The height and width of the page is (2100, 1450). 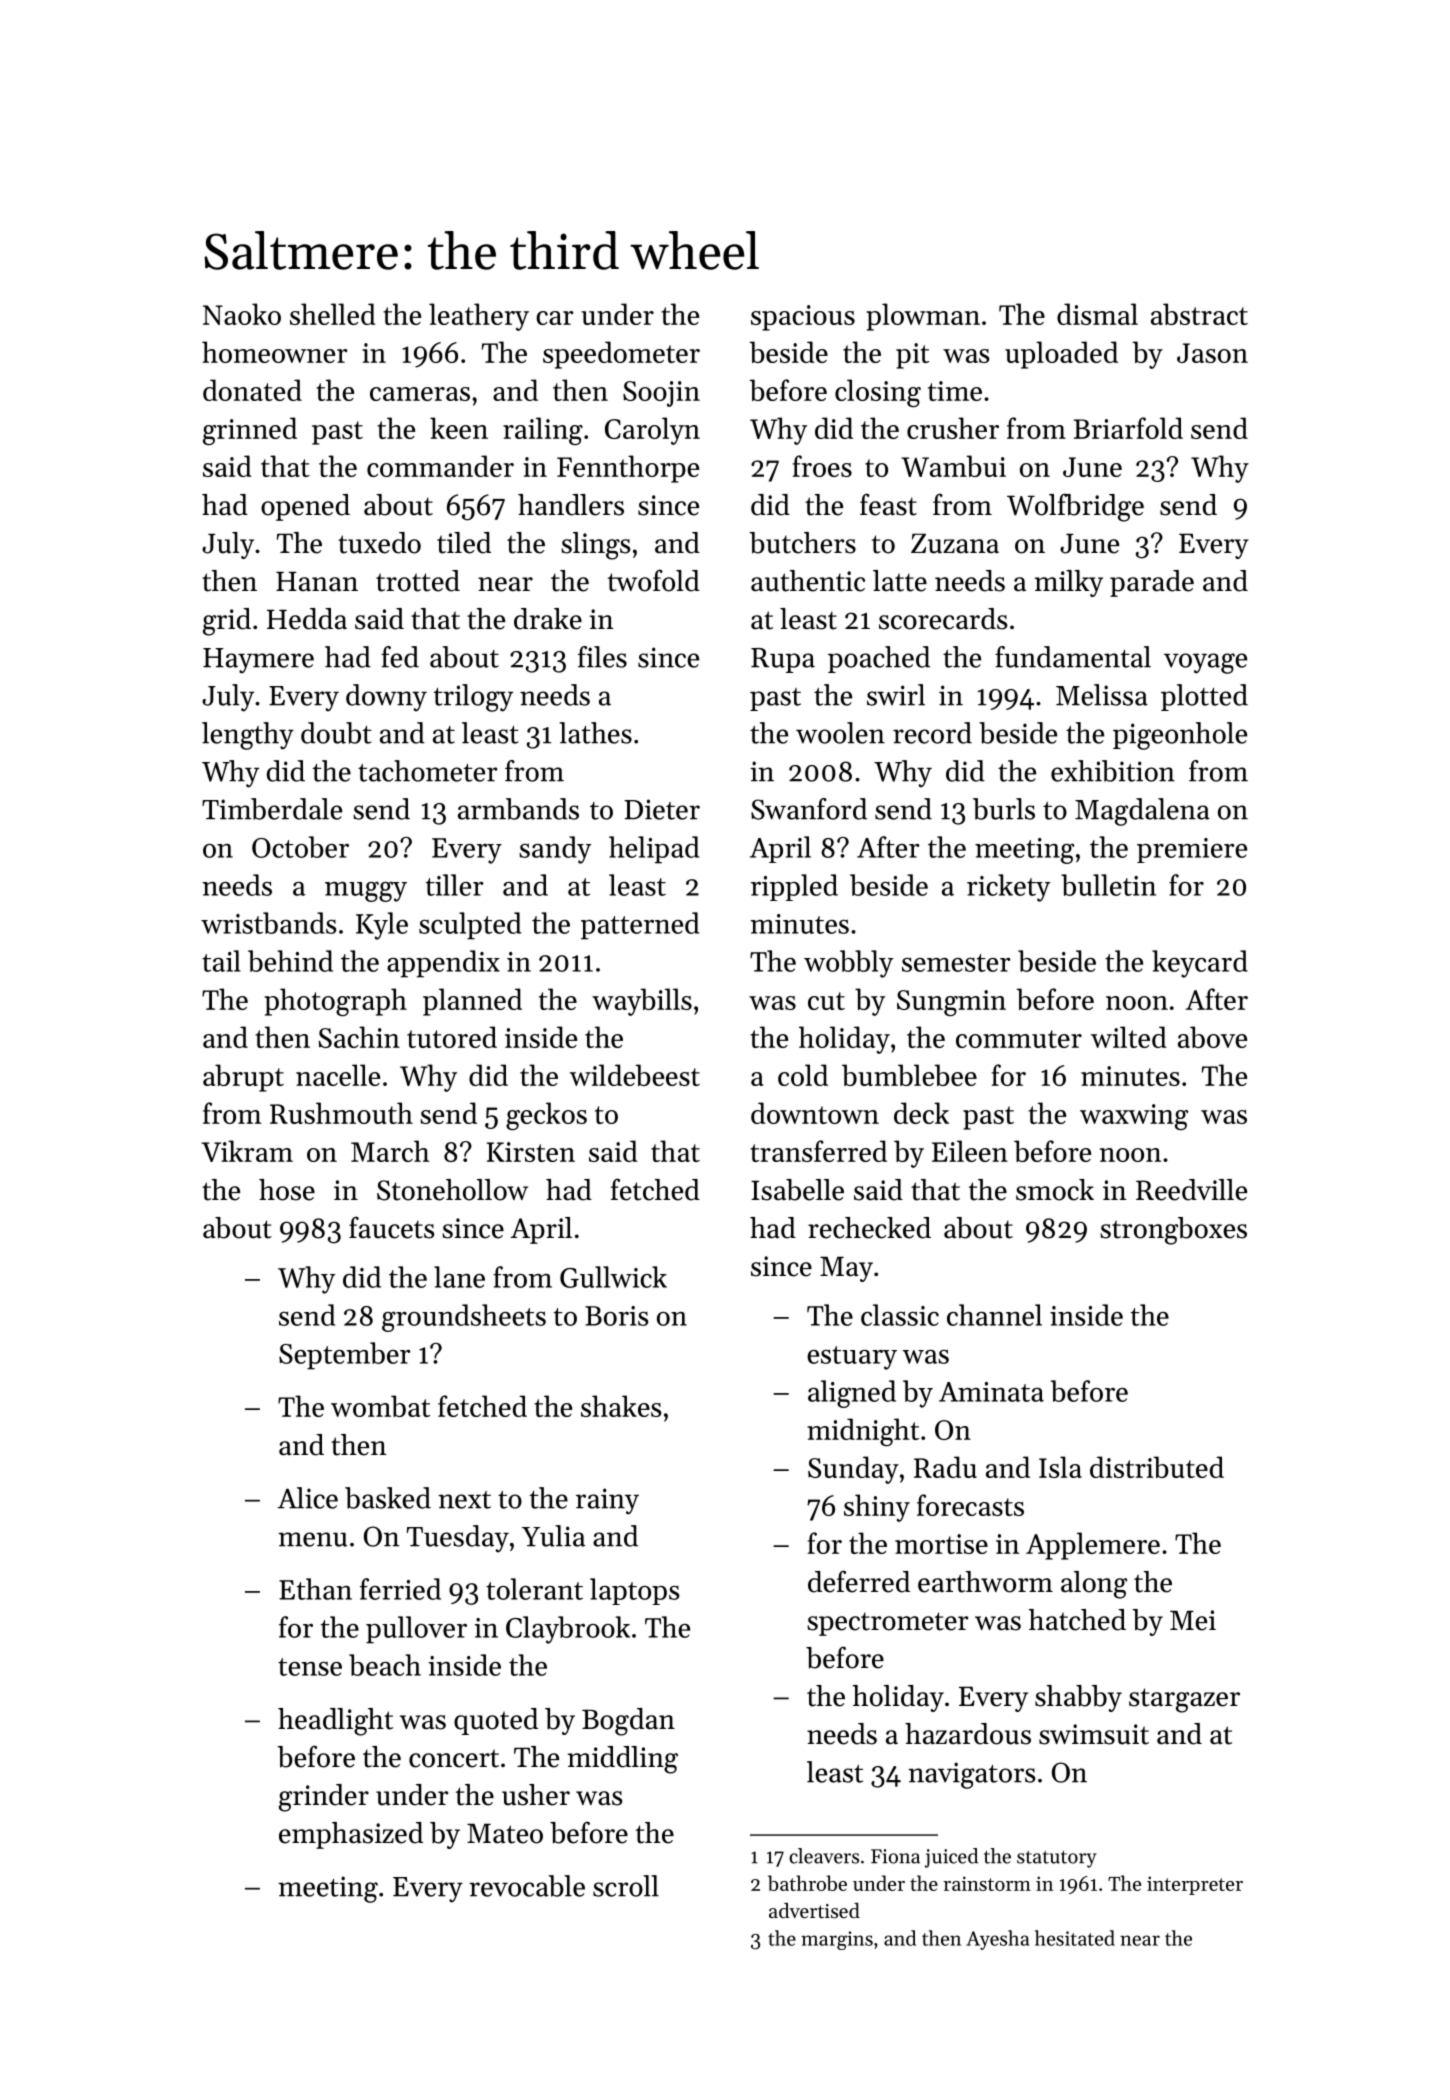 What do you see at coordinates (1173, 1231) in the page?
I see `strongboxes` at bounding box center [1173, 1231].
